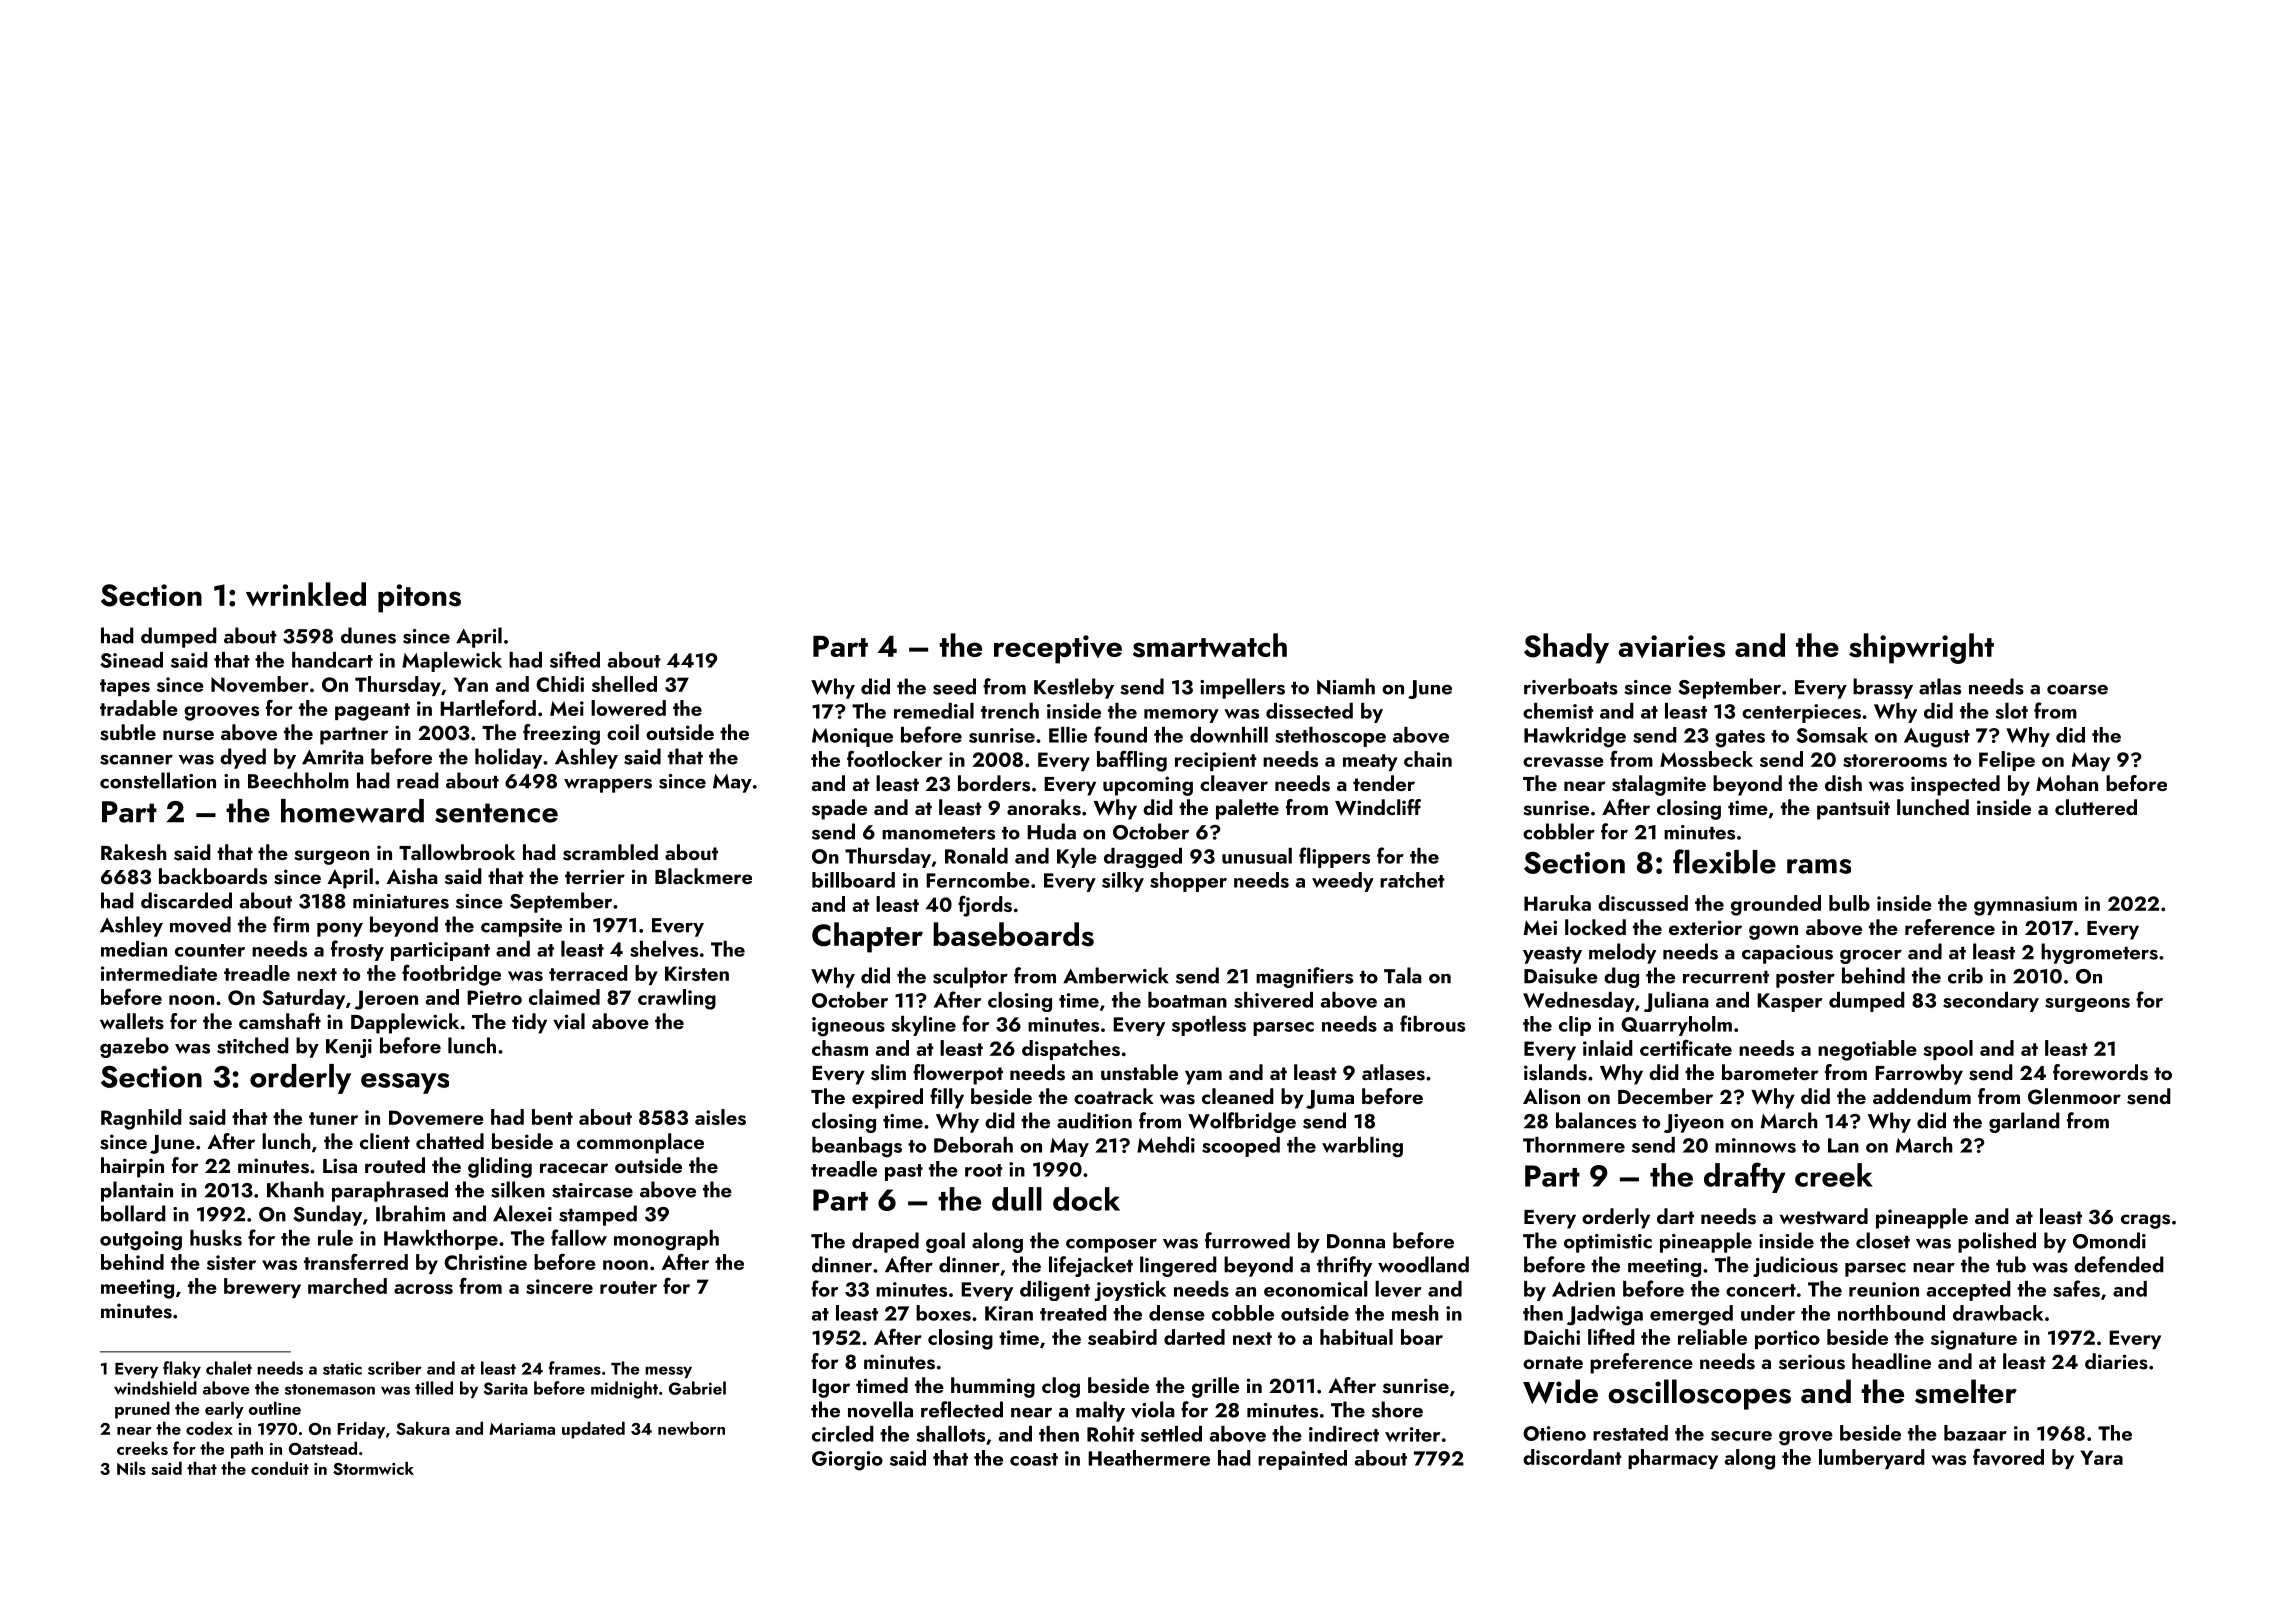 Image resolution: width=2282 pixels, height=1614 pixels. Describe the element at coordinates (1867, 1050) in the screenshot. I see `negotiable` at that location.
